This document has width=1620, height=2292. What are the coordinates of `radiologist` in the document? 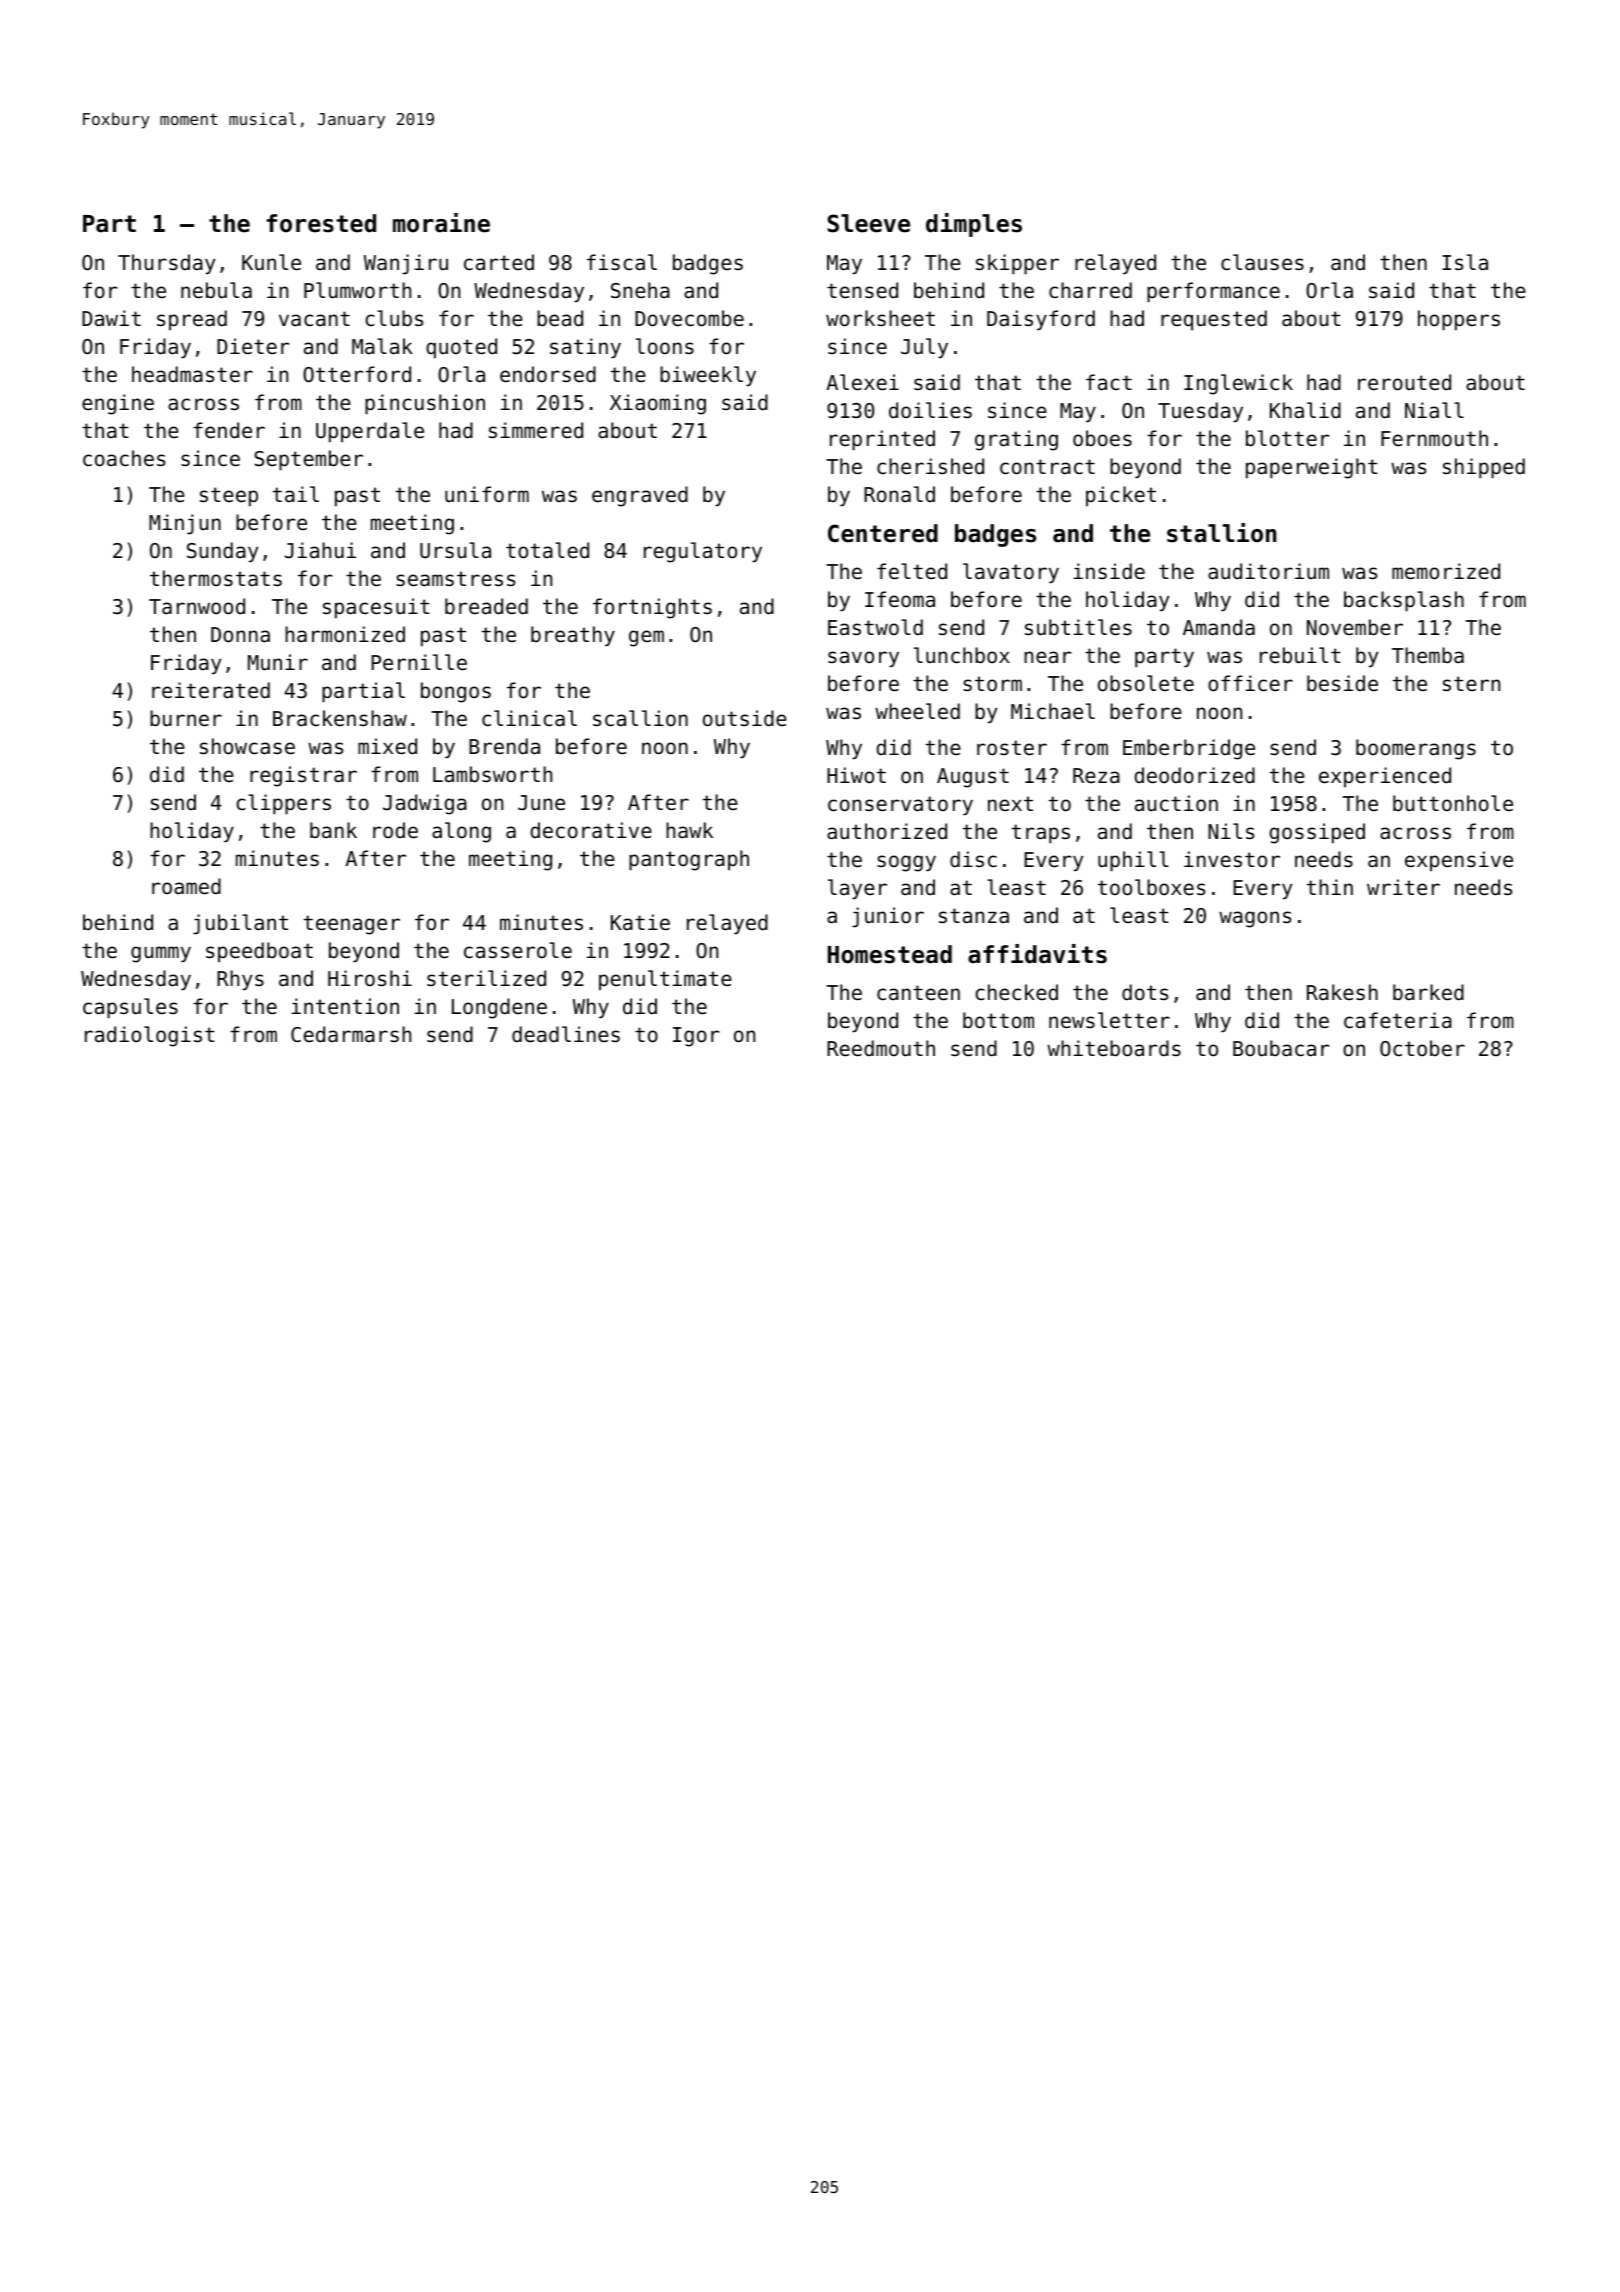 It's located at (150, 1036).
